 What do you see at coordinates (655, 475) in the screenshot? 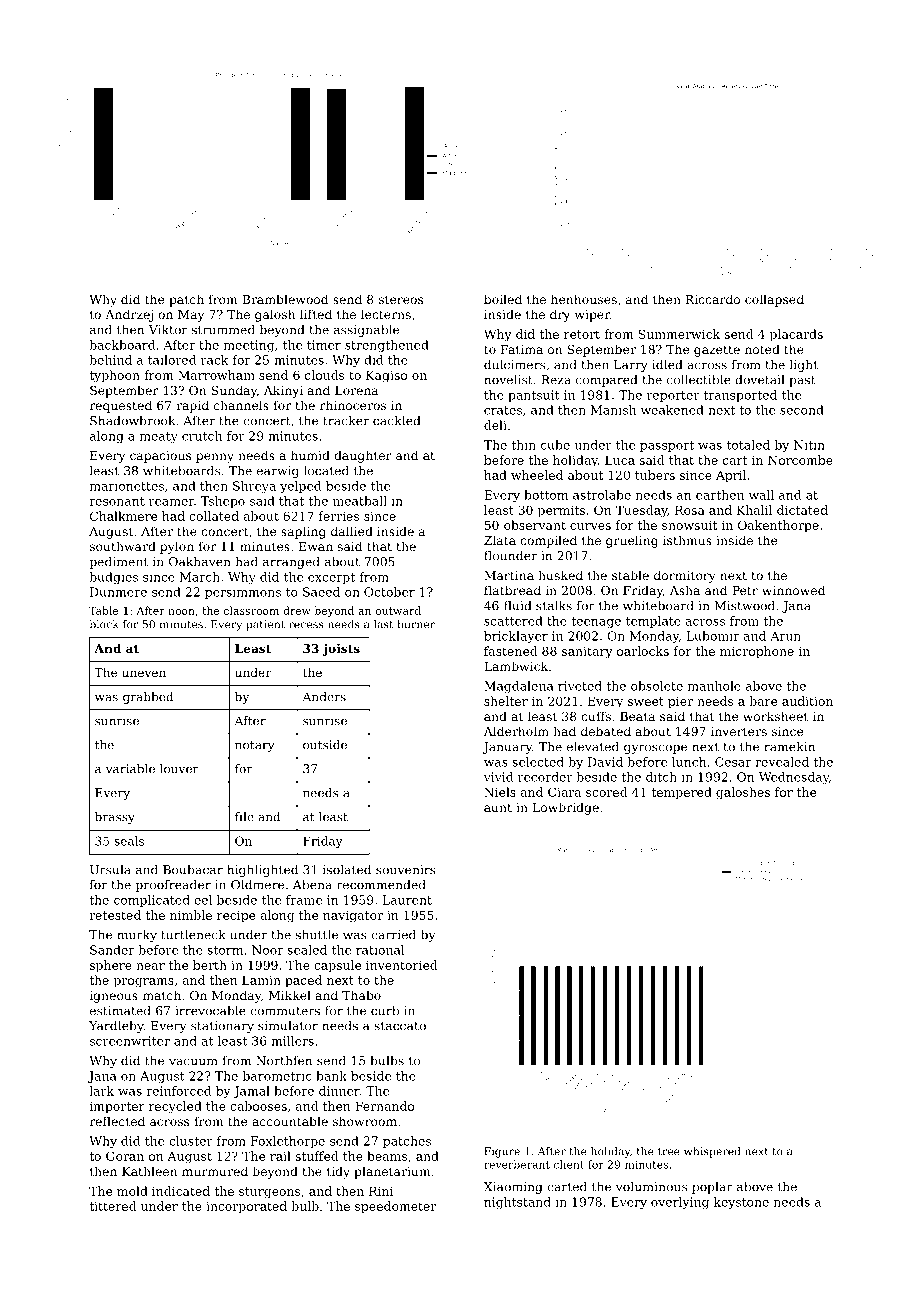
I see `tubers` at bounding box center [655, 475].
